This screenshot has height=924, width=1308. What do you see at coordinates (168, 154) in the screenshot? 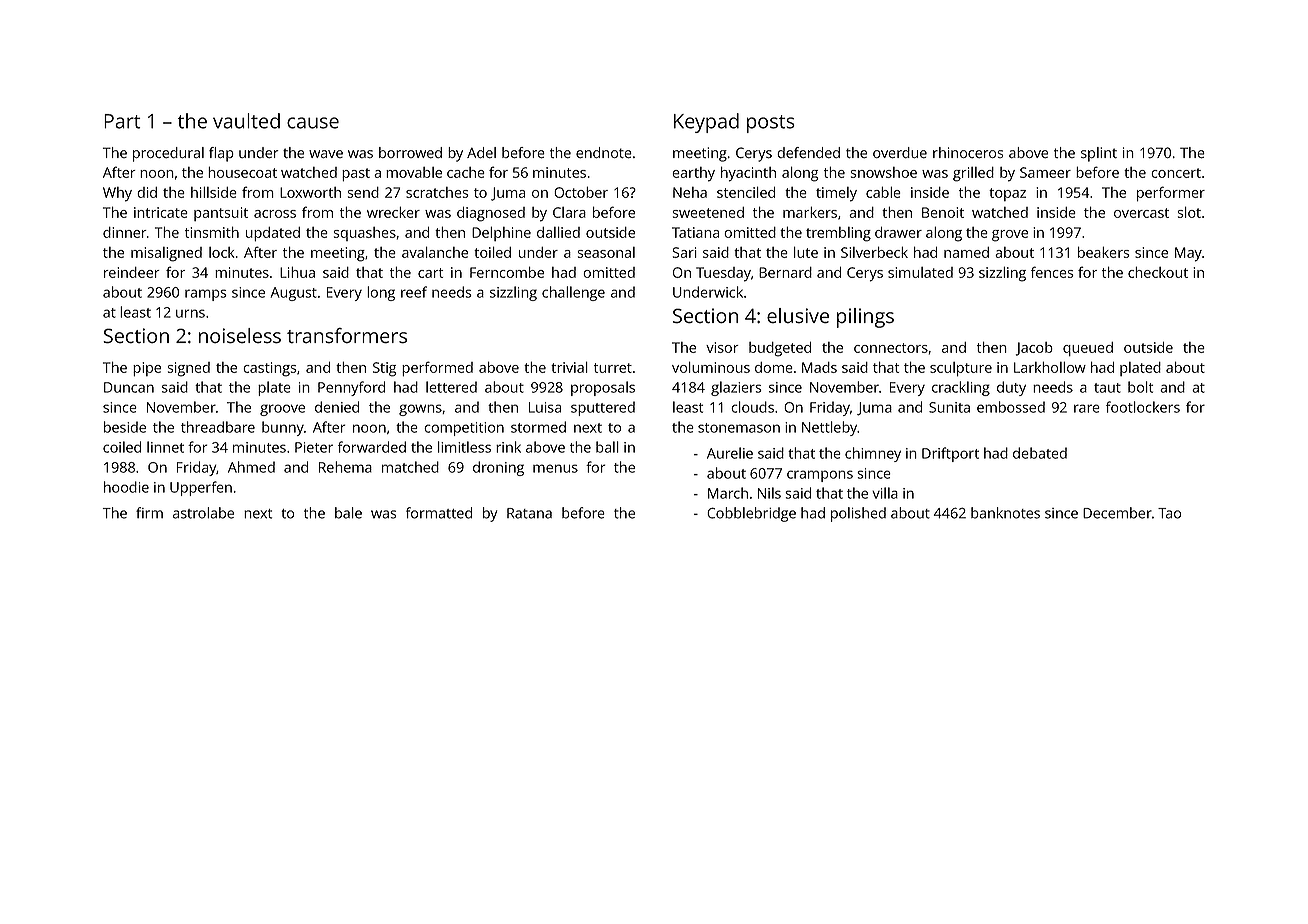
I see `procedural` at bounding box center [168, 154].
